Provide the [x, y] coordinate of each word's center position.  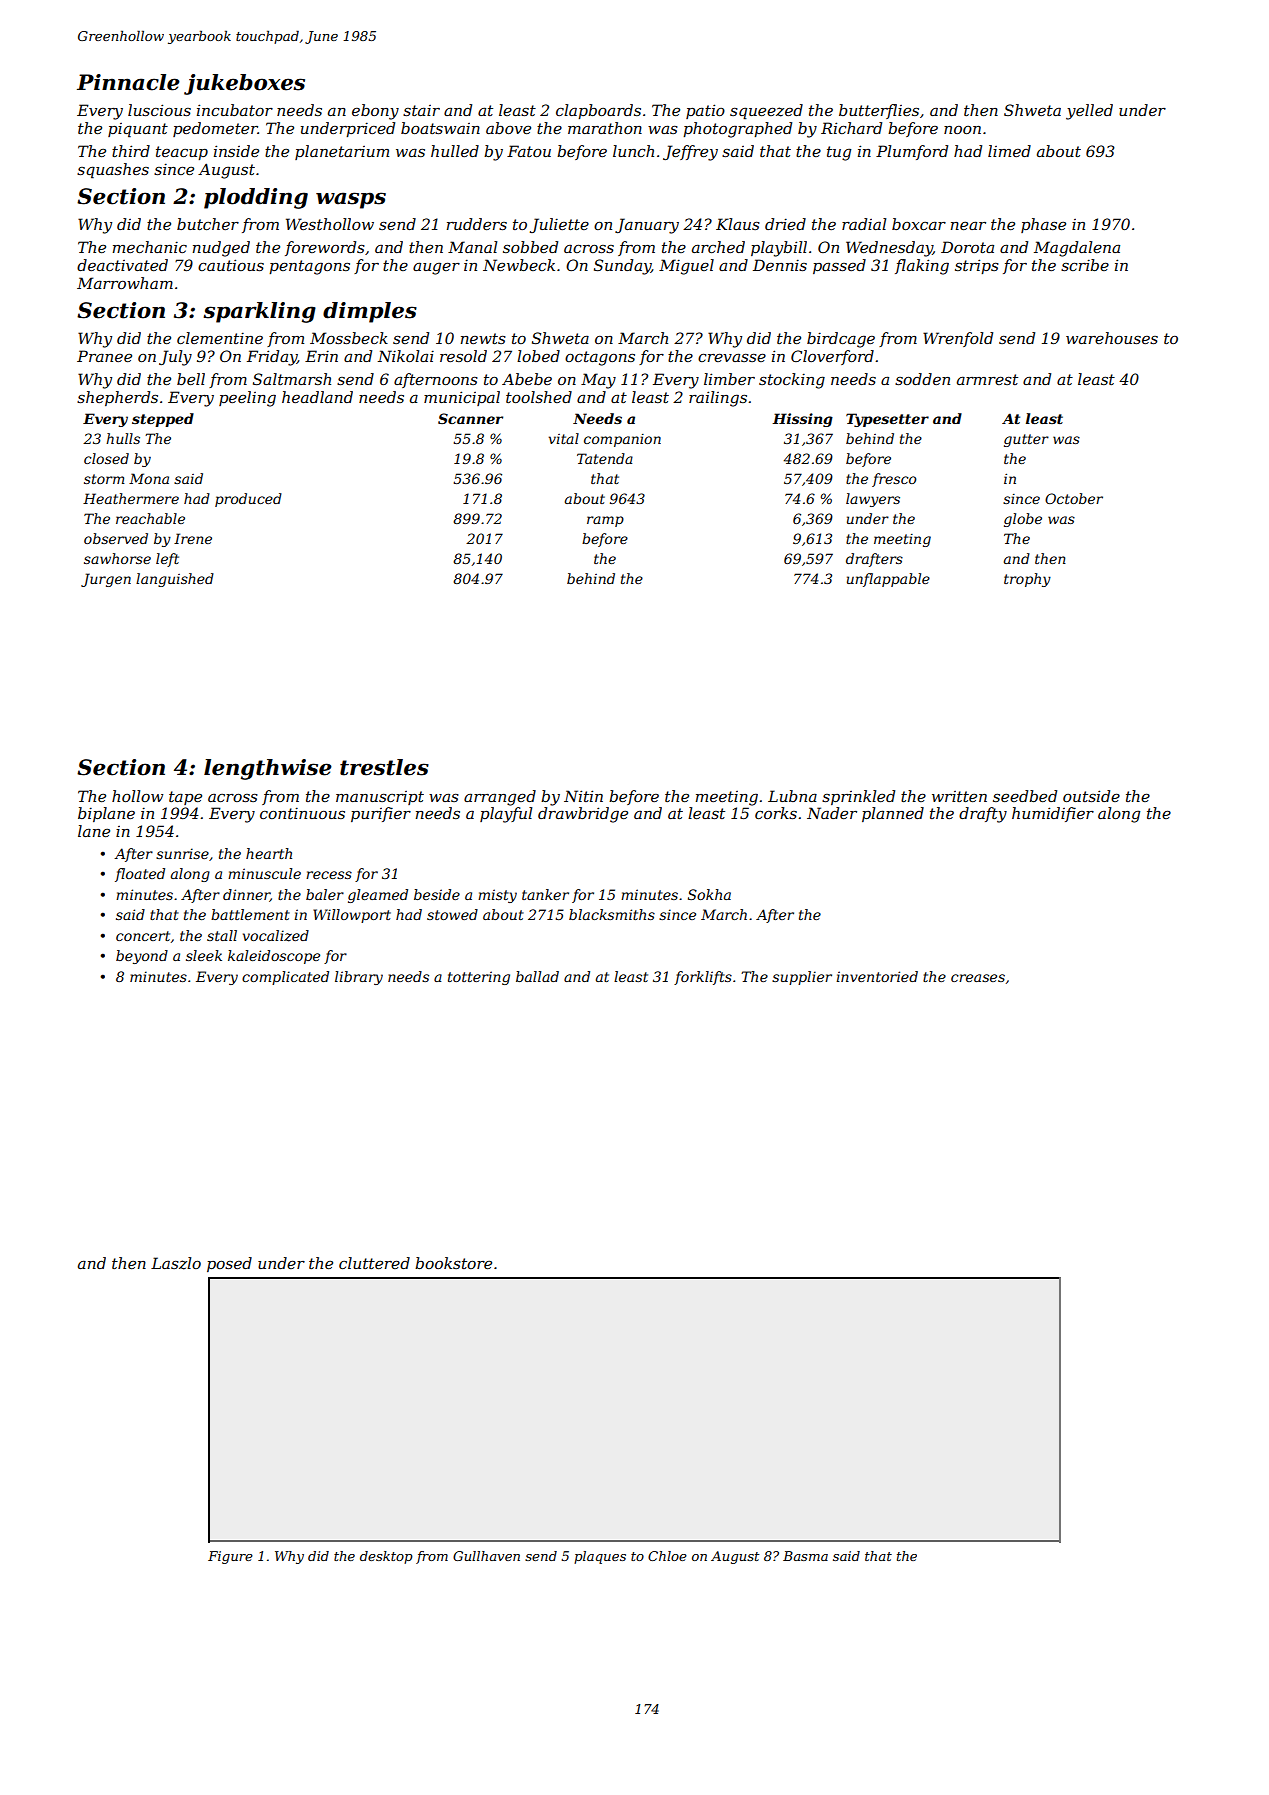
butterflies [879, 111]
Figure [230, 1557]
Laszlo [176, 1263]
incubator [235, 110]
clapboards [598, 111]
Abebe [527, 379]
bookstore [453, 1263]
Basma [805, 1556]
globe [1023, 520]
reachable [150, 518]
